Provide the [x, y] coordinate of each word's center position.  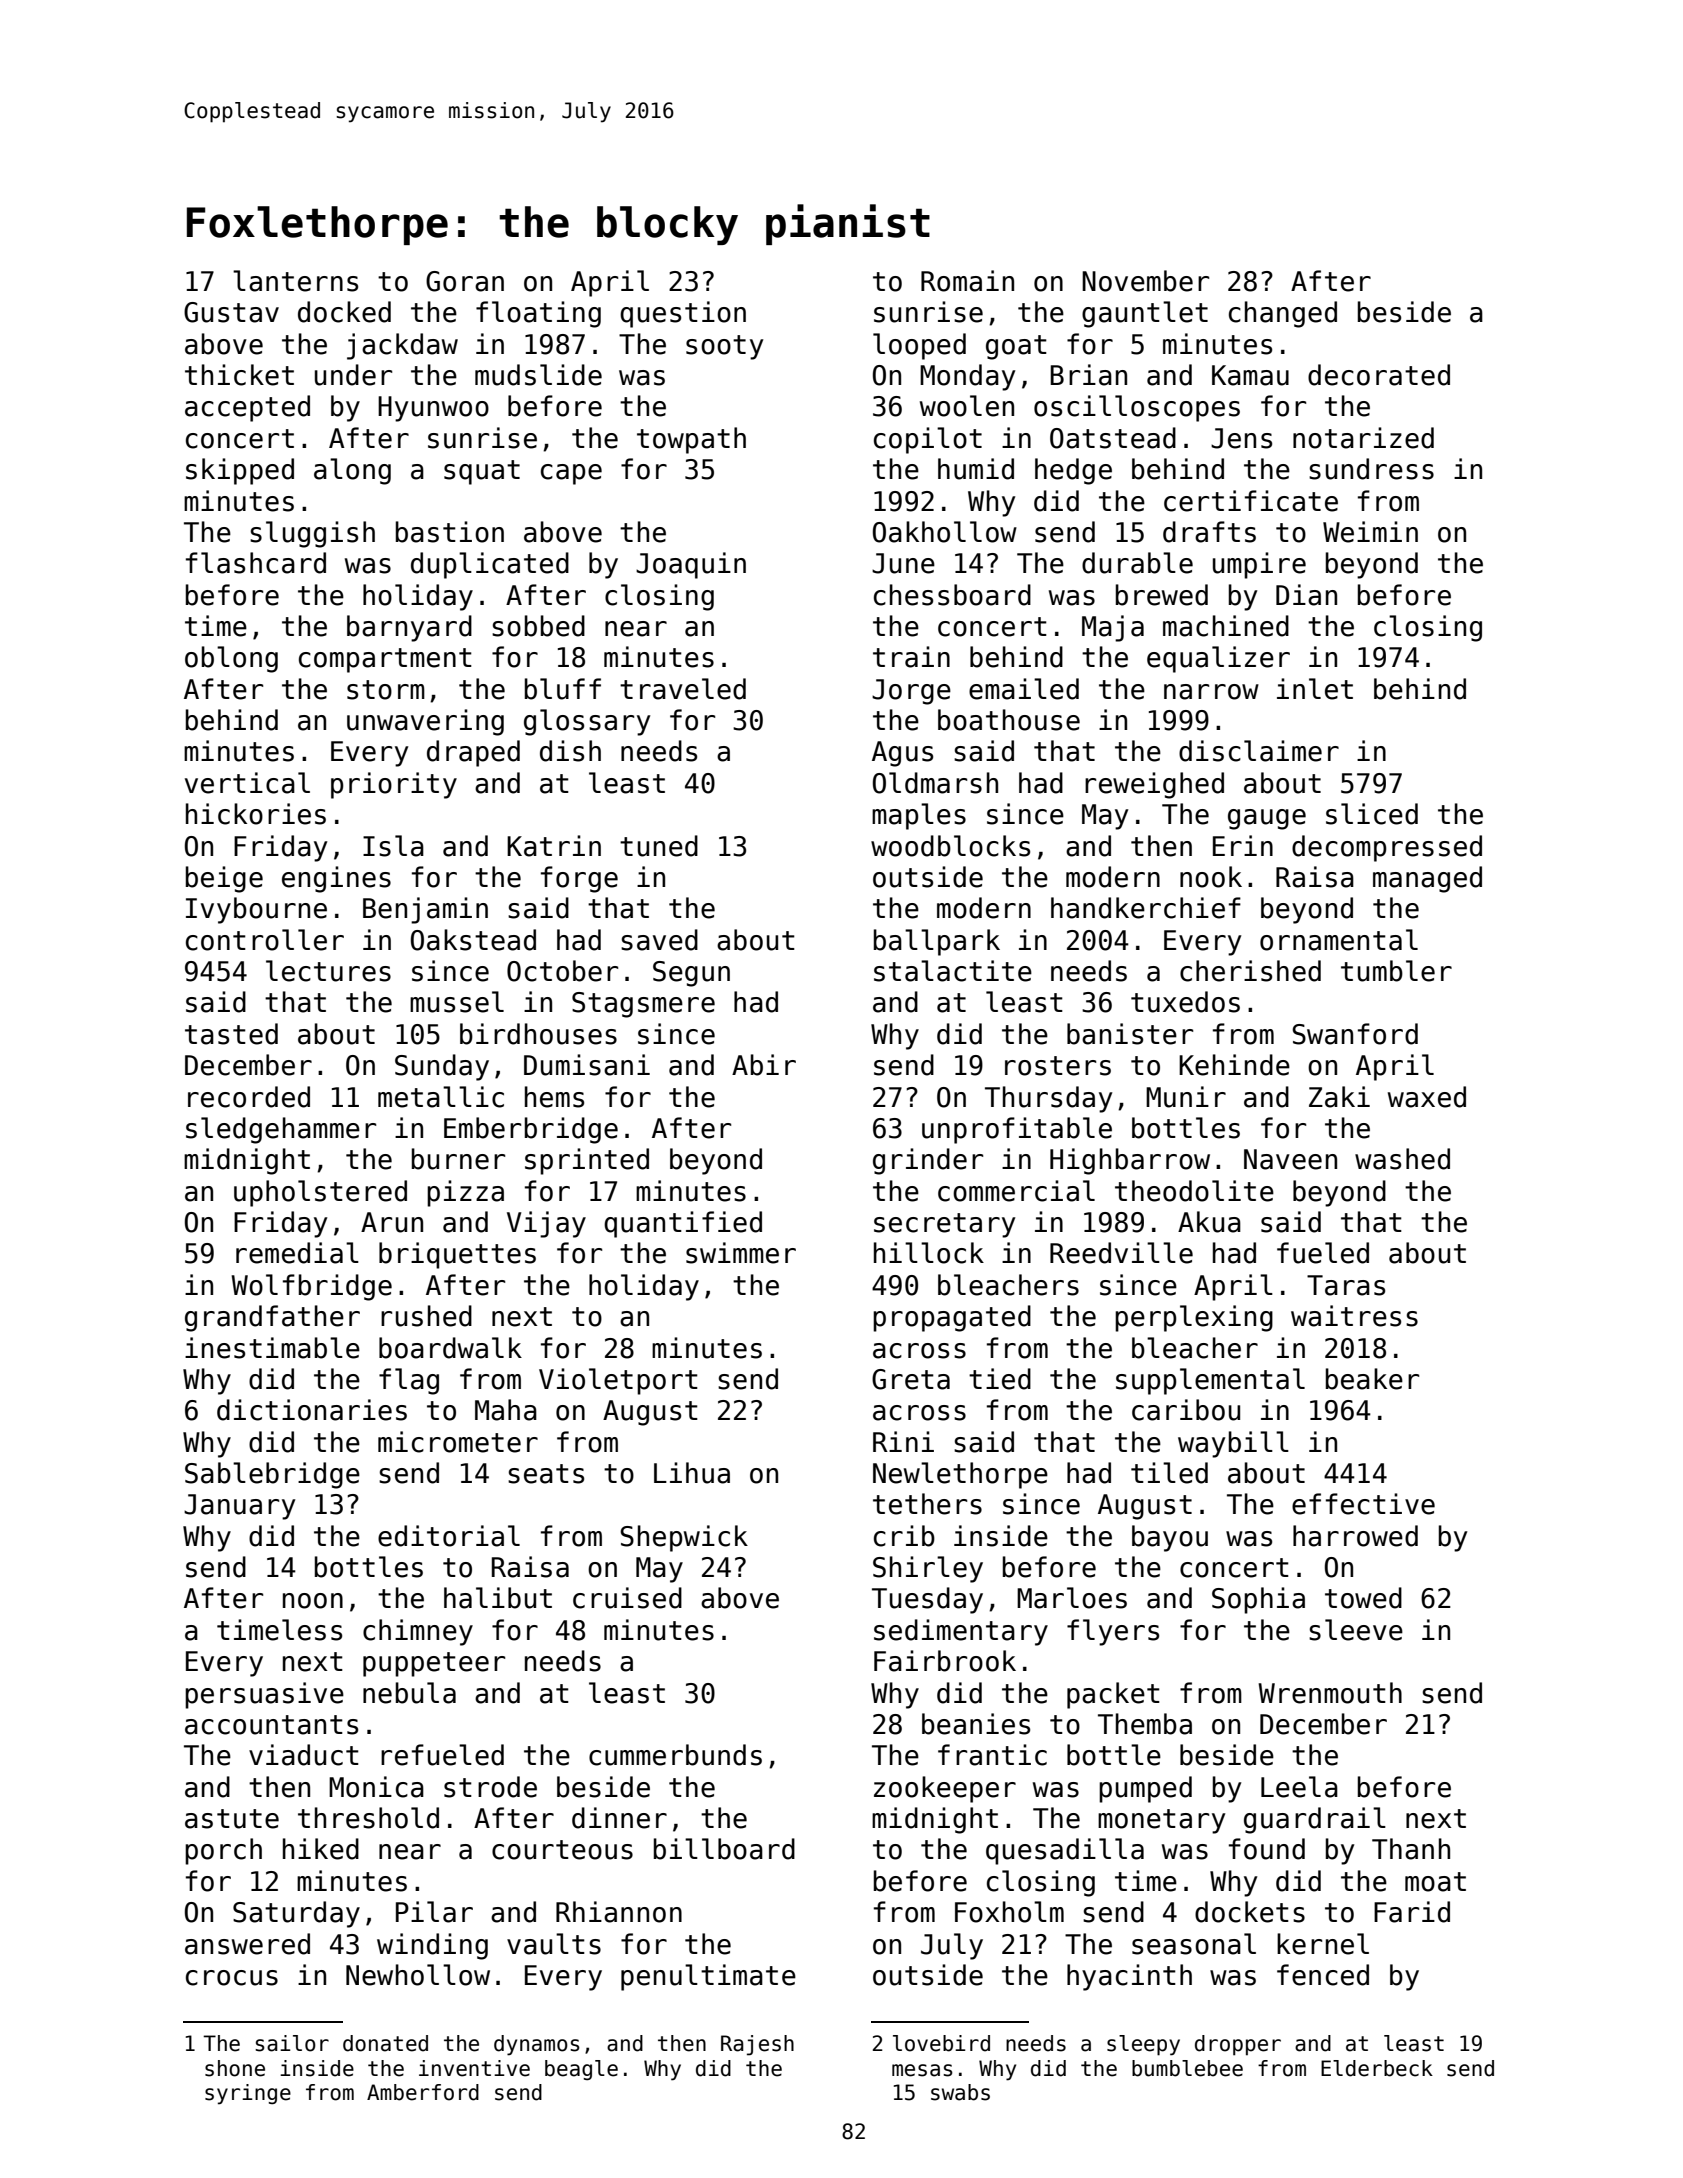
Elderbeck [1377, 2068]
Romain [967, 281]
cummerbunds [675, 1755]
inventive [474, 2068]
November [1145, 281]
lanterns [295, 281]
